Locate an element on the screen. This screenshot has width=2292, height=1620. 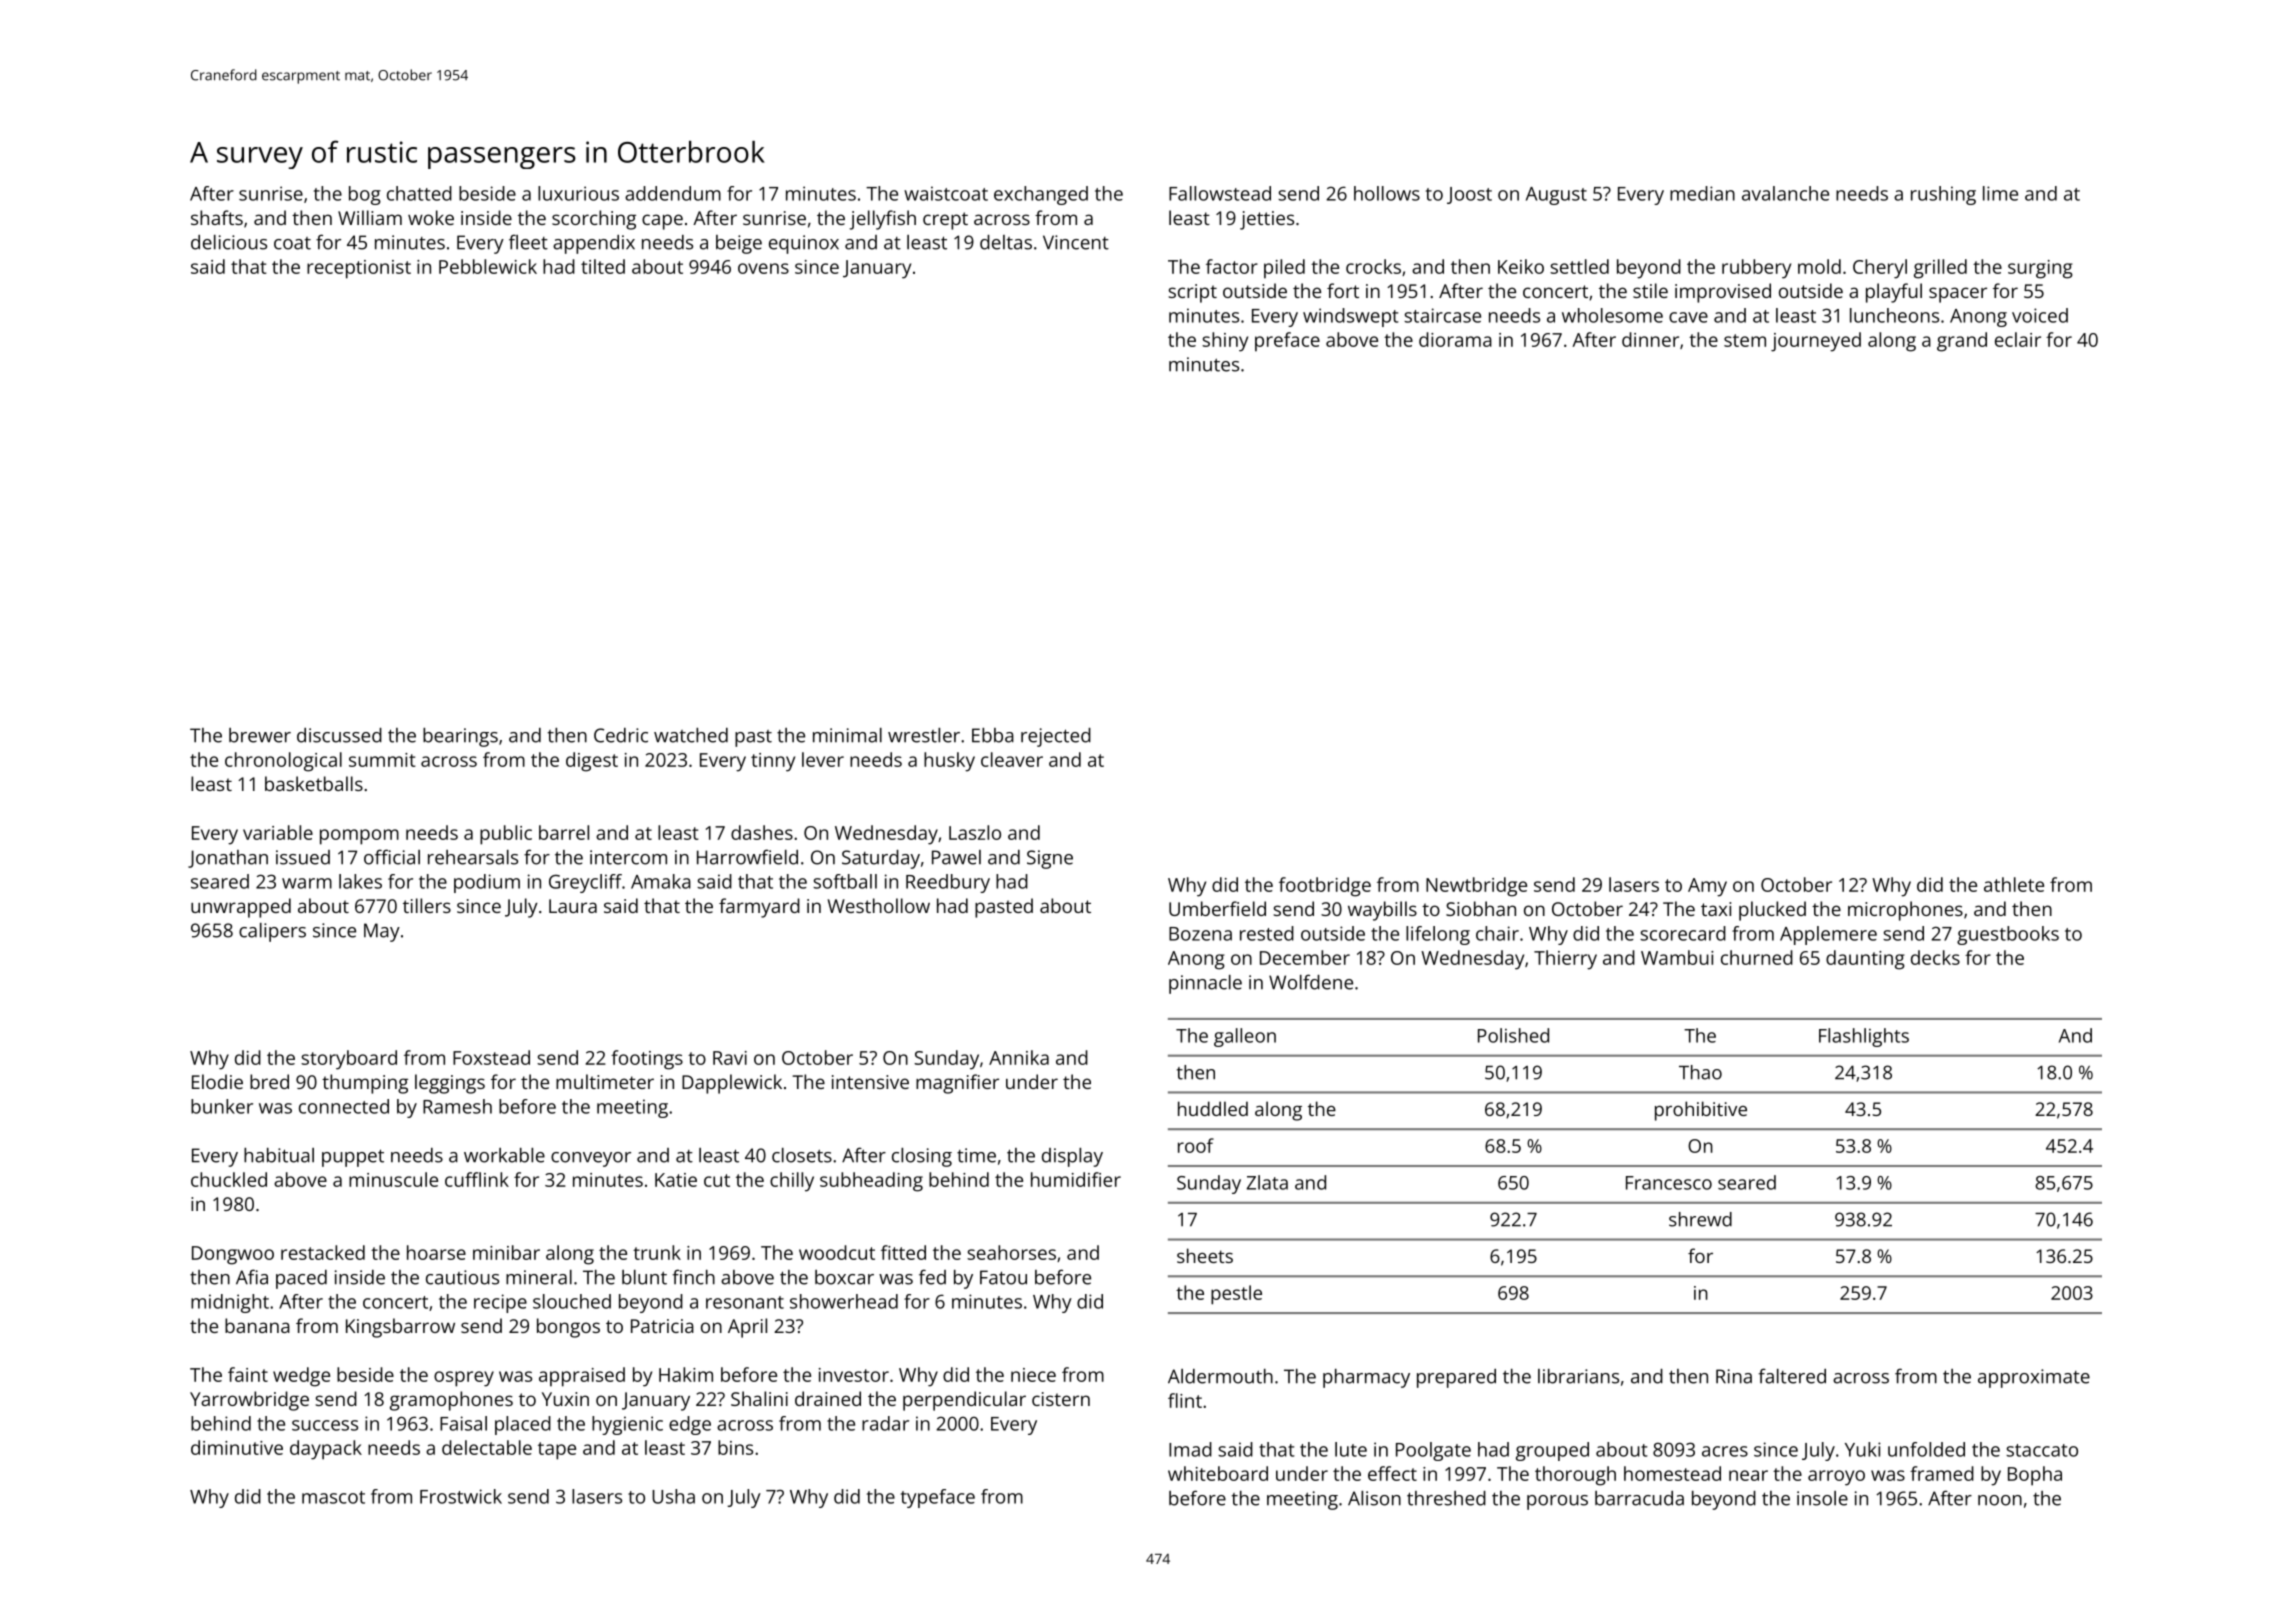
Usha is located at coordinates (673, 1496).
